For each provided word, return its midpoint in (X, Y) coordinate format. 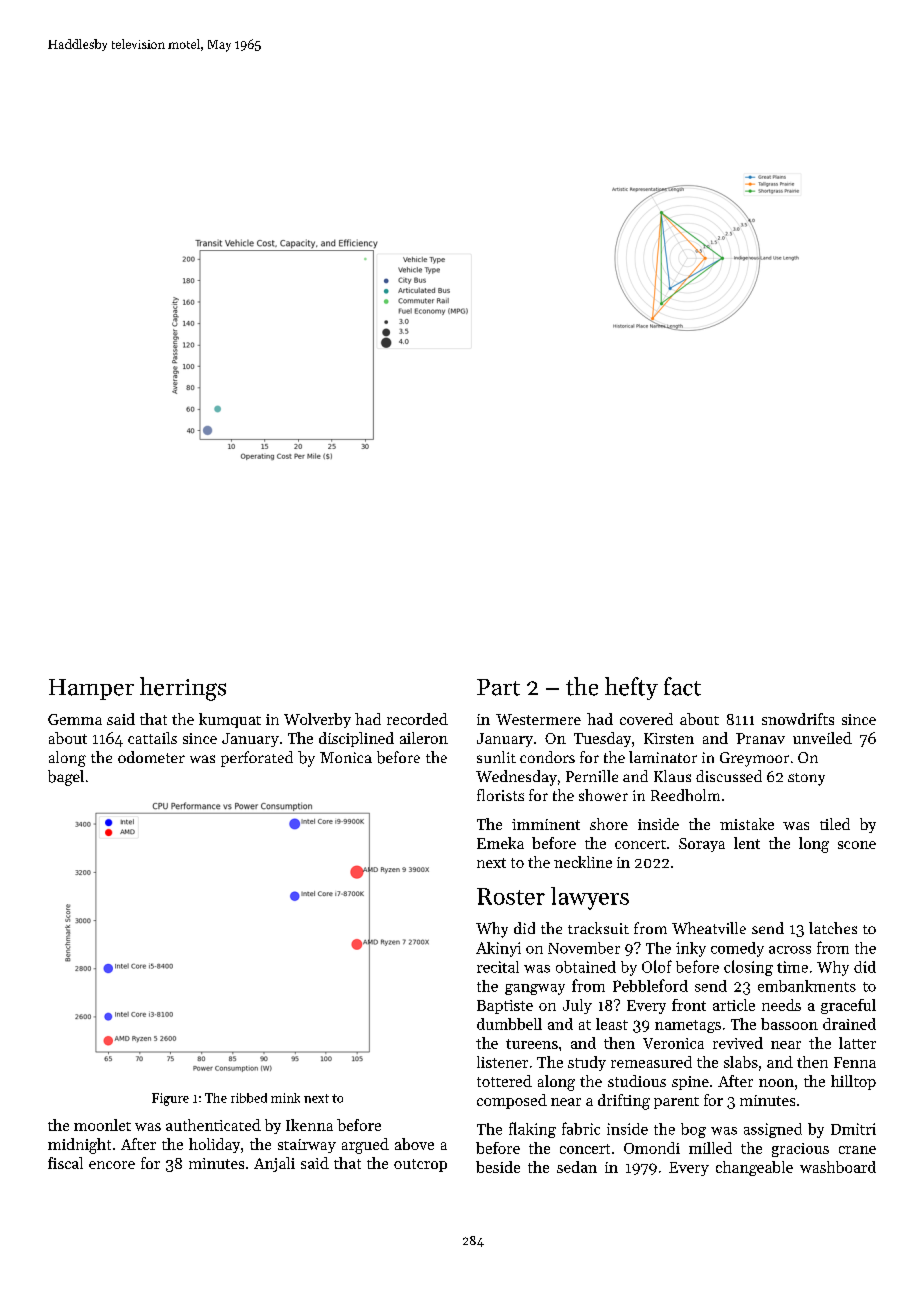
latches (833, 928)
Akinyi (498, 949)
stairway (307, 1146)
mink (285, 1098)
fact (682, 686)
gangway (535, 989)
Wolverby (317, 720)
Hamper (91, 689)
